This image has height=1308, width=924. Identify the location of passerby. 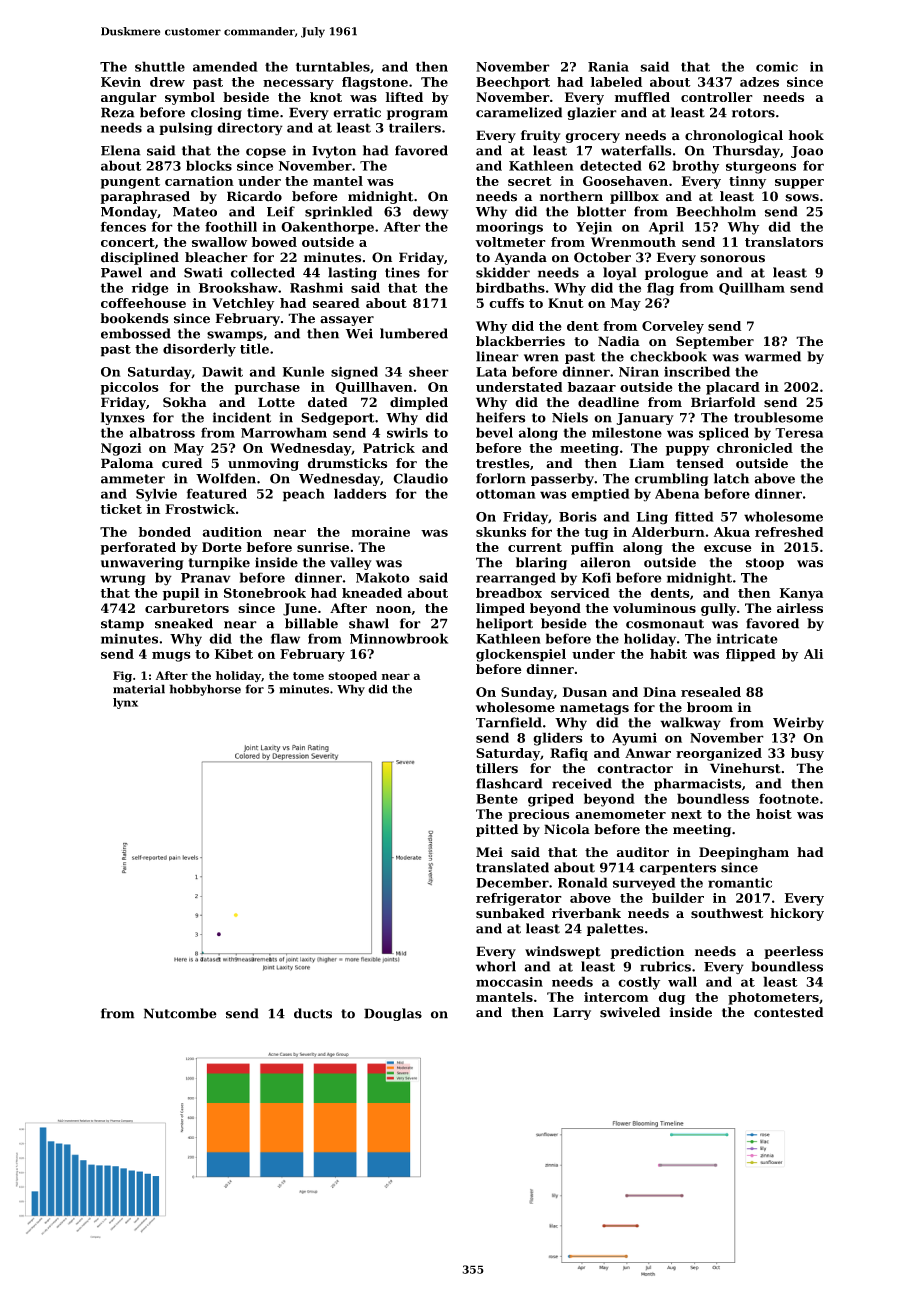
(562, 479).
